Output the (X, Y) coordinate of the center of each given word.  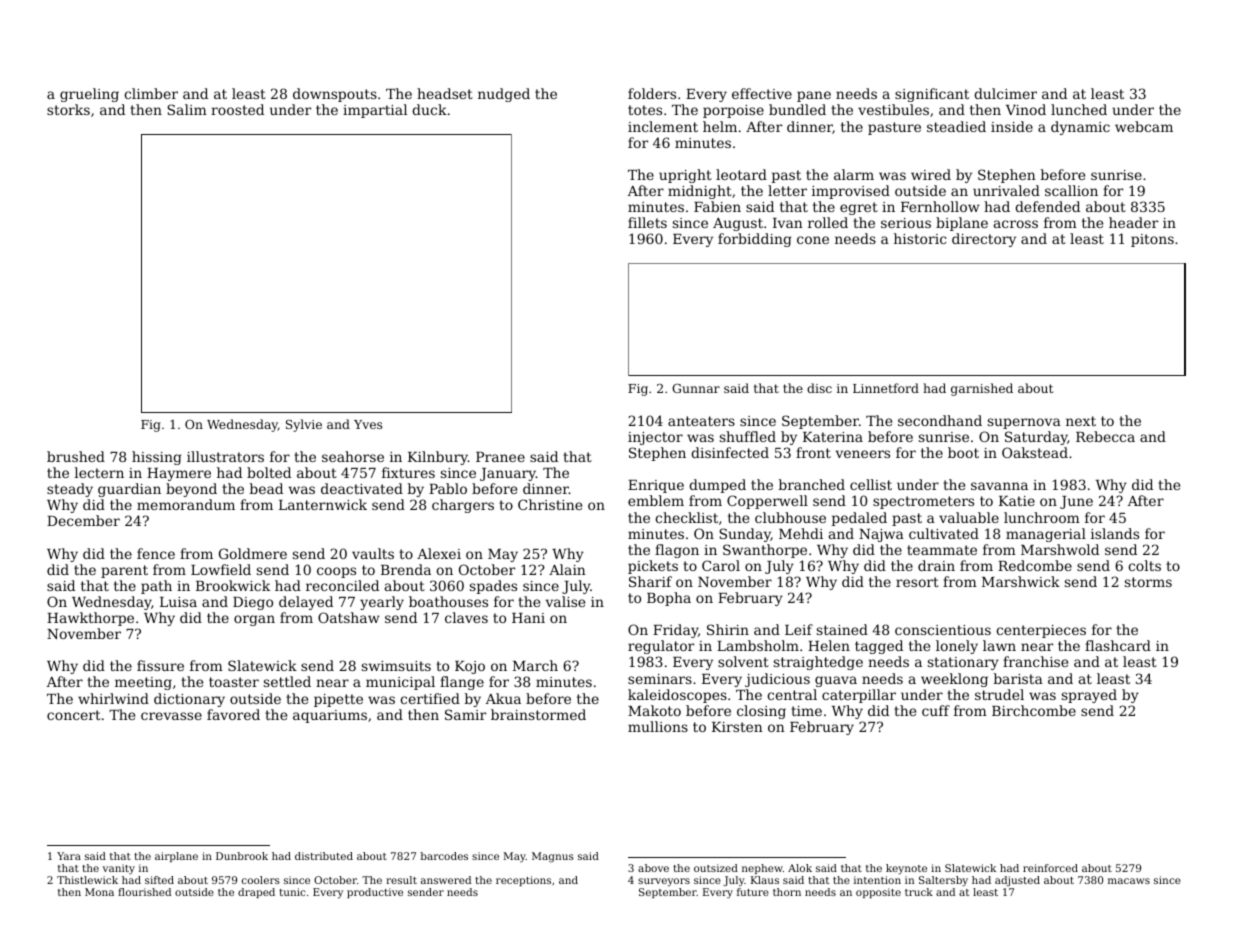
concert (74, 715)
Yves (368, 424)
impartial (375, 111)
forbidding (755, 240)
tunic (292, 892)
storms (1148, 582)
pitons (1152, 240)
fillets (647, 222)
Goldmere (253, 553)
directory (984, 240)
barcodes (444, 856)
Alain (567, 569)
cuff (936, 710)
